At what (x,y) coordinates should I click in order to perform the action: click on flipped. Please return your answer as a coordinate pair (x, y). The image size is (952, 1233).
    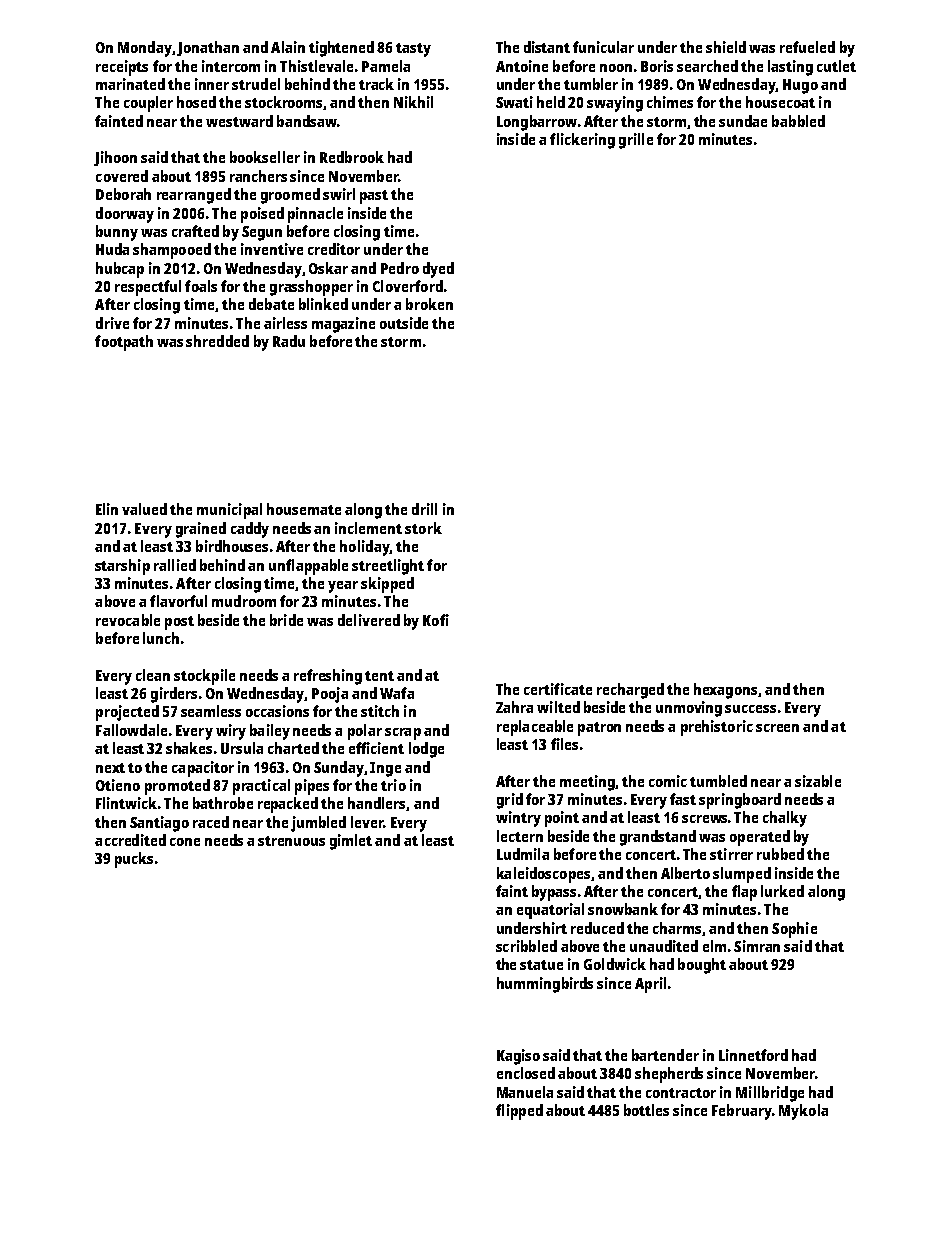
    Looking at the image, I should click on (519, 1112).
